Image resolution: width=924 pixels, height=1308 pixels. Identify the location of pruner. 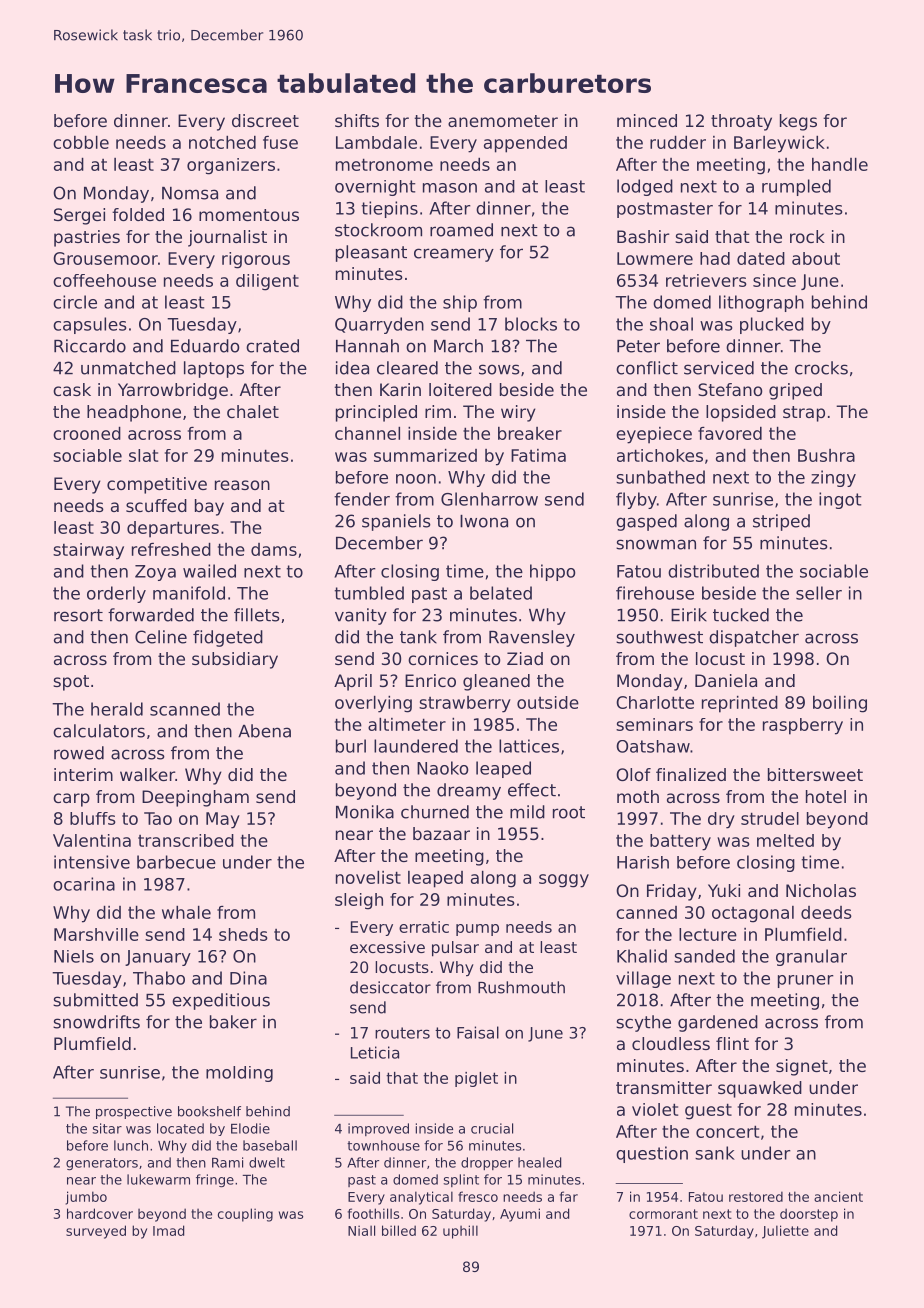
(806, 981).
